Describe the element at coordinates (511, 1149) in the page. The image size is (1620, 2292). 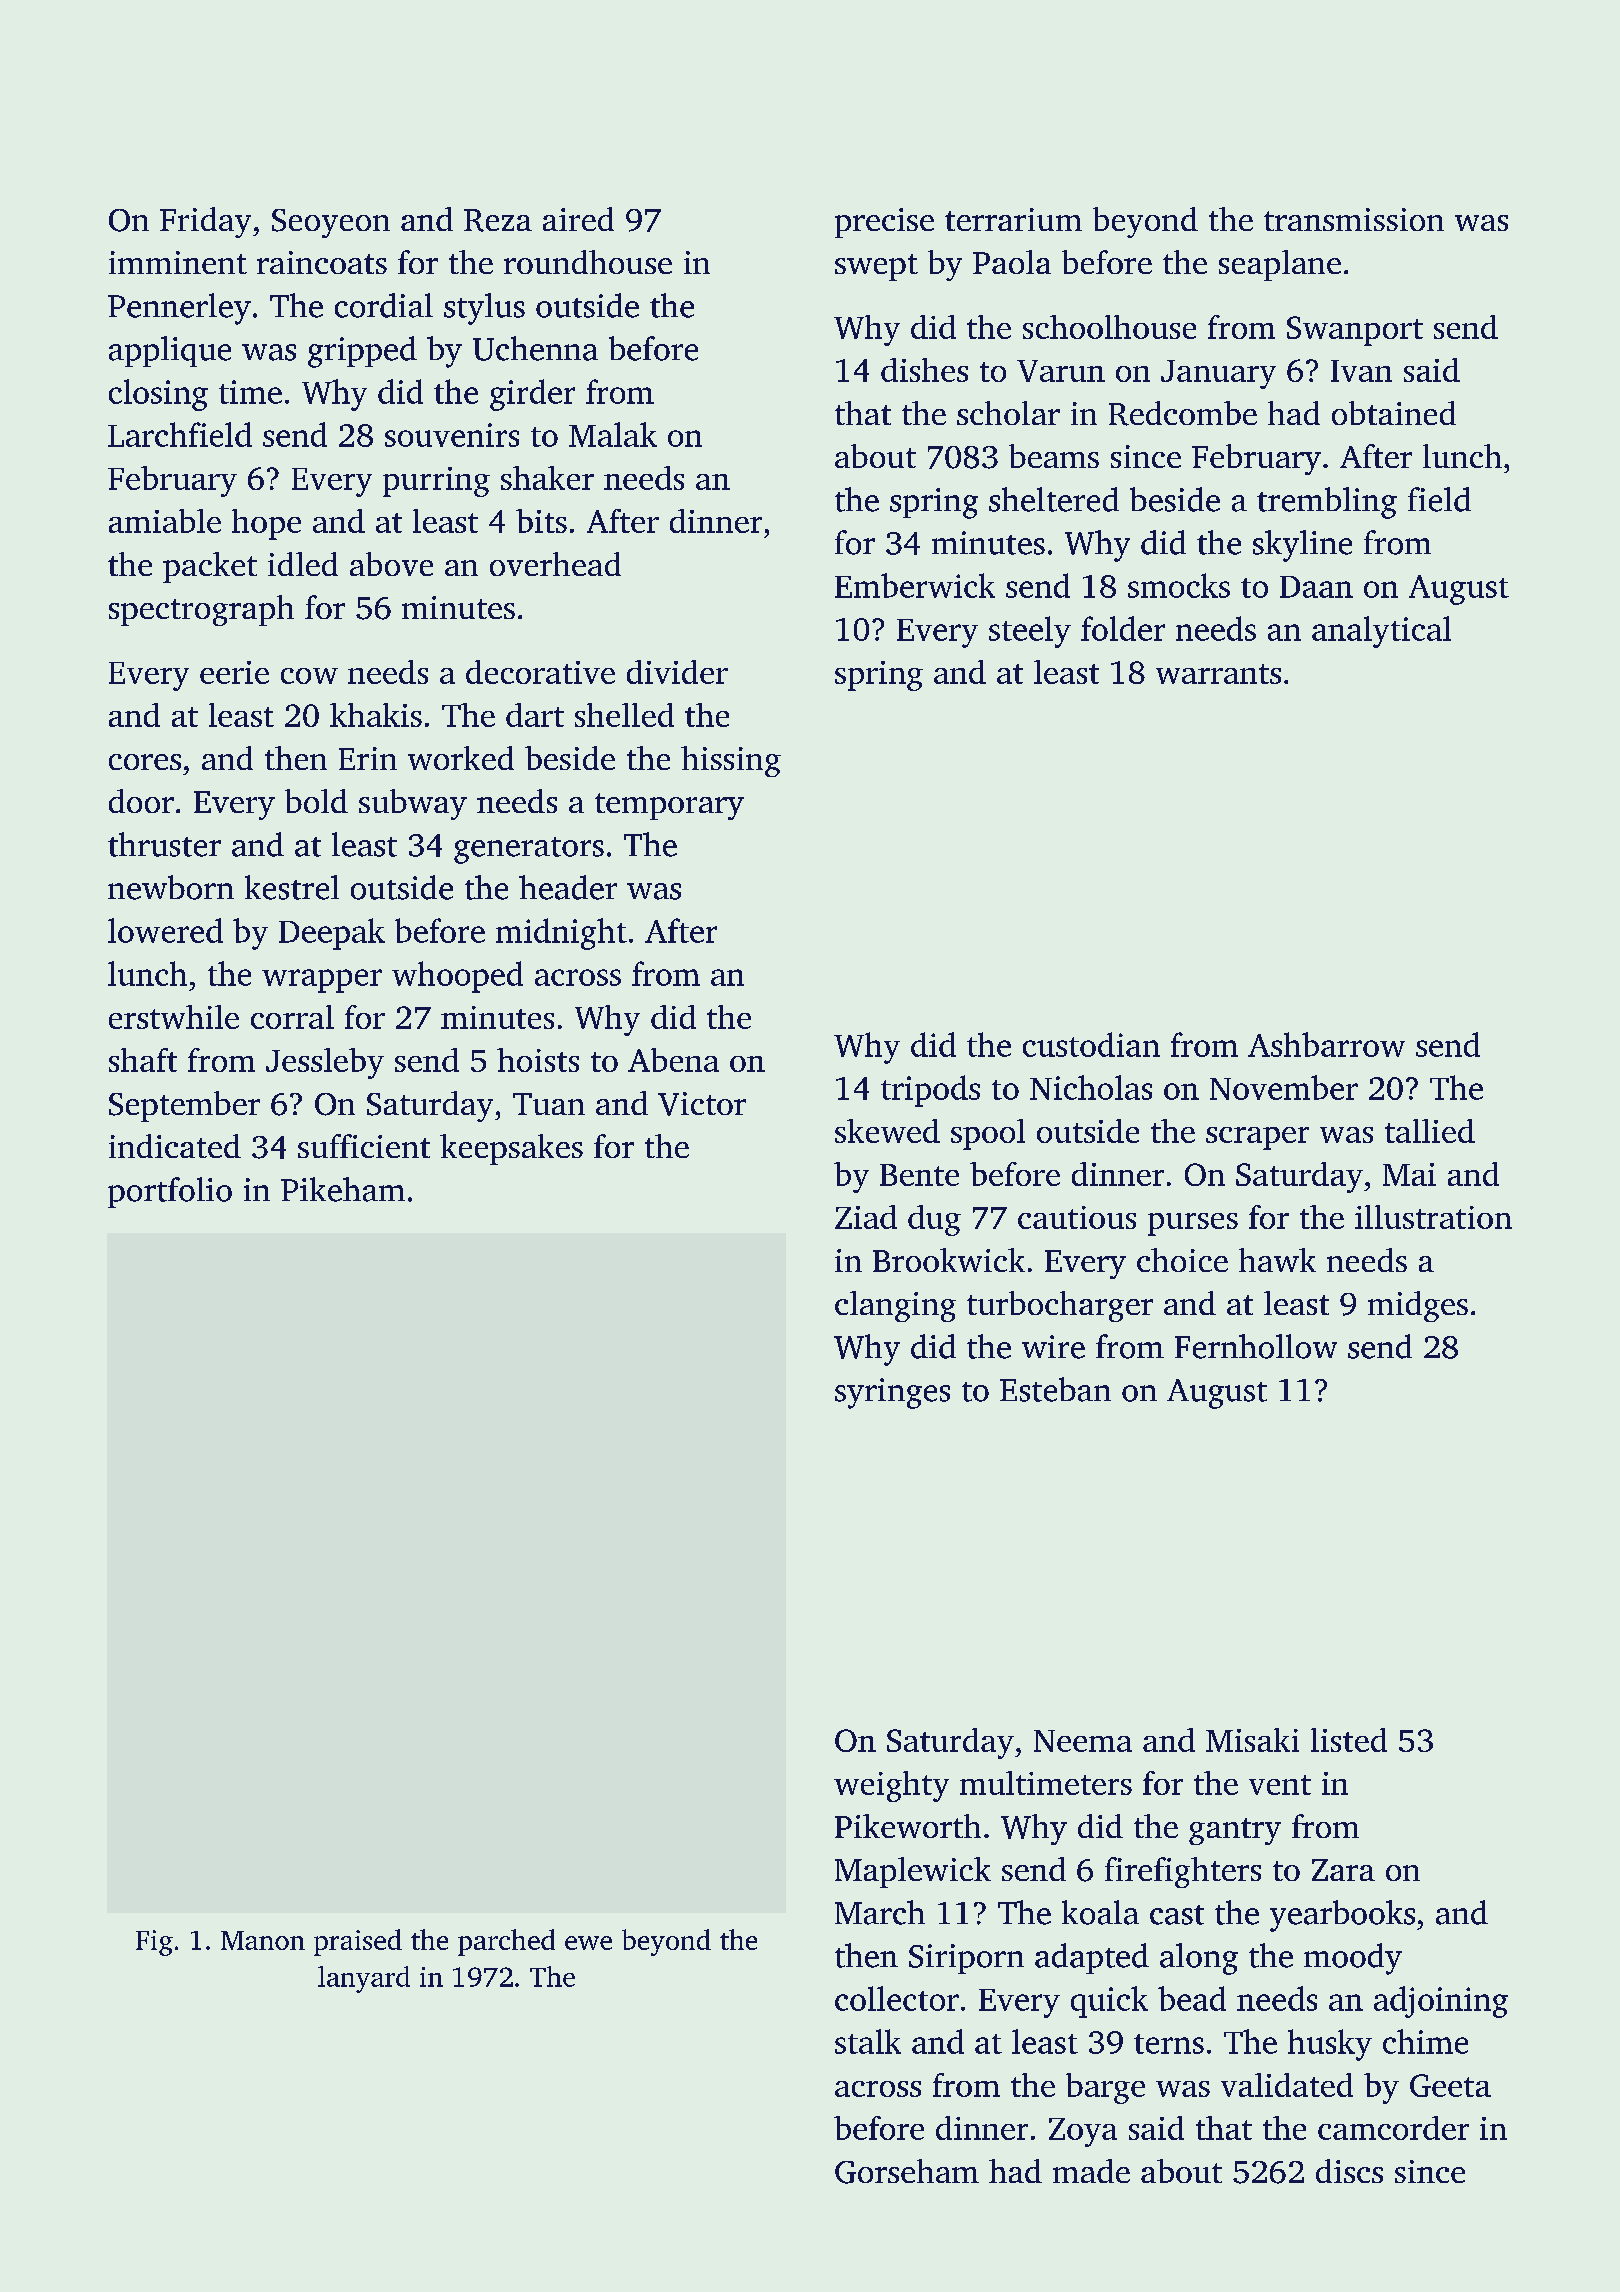
I see `keepsakes` at that location.
